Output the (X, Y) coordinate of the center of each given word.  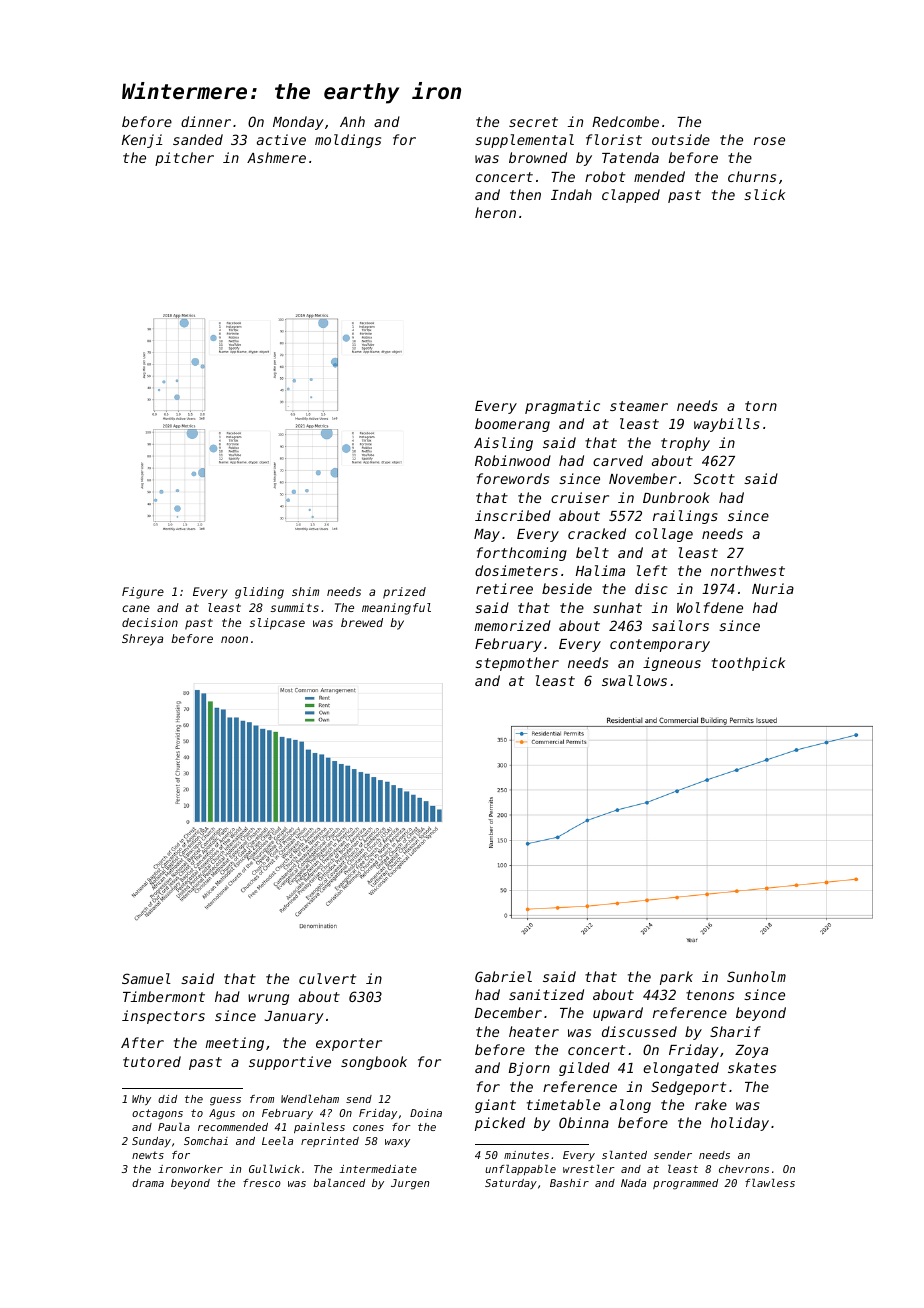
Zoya (751, 1051)
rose (769, 141)
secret (533, 122)
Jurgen (410, 1184)
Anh (352, 121)
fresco (262, 1183)
